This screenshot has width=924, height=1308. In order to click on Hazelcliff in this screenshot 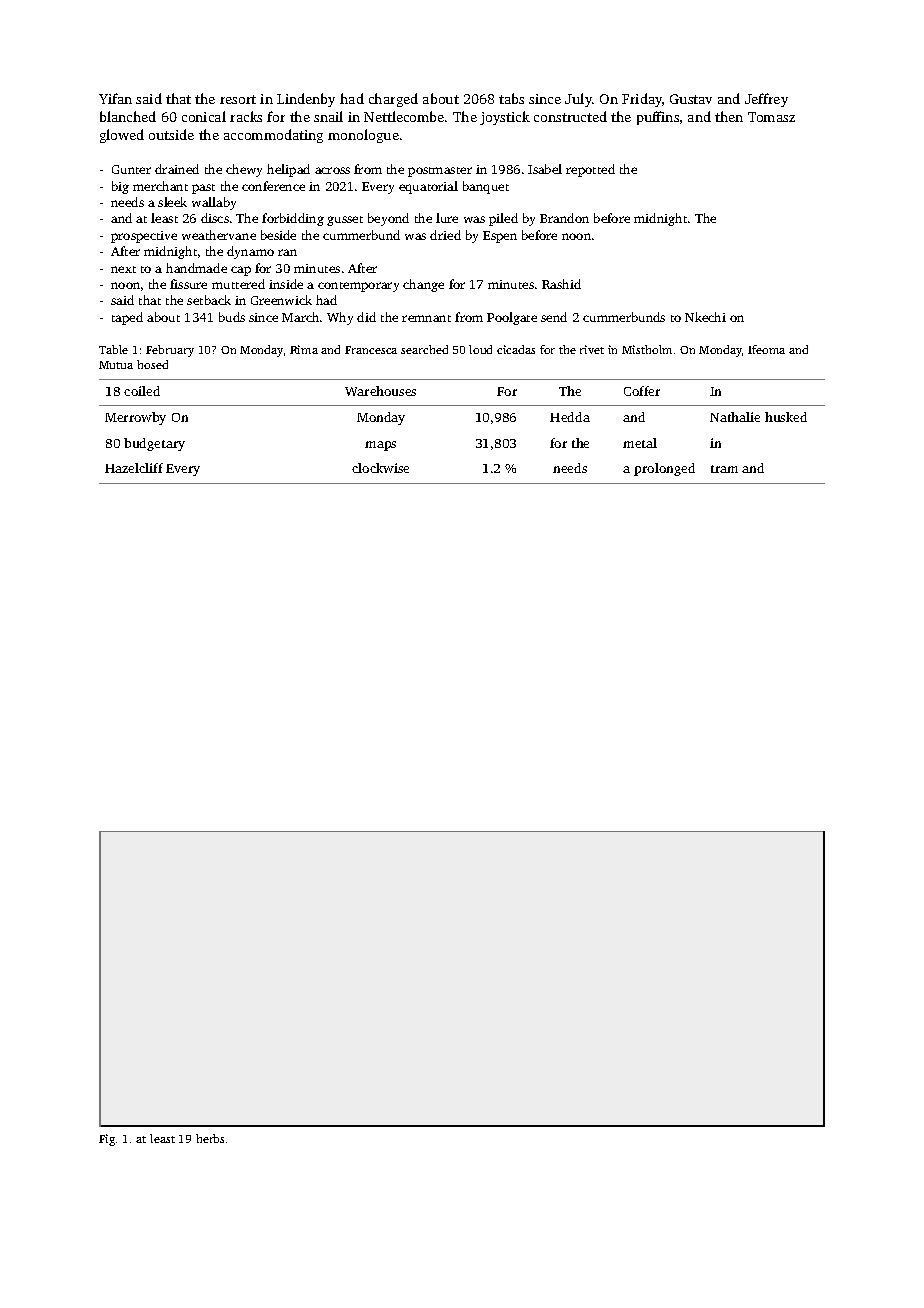, I will do `click(134, 468)`.
